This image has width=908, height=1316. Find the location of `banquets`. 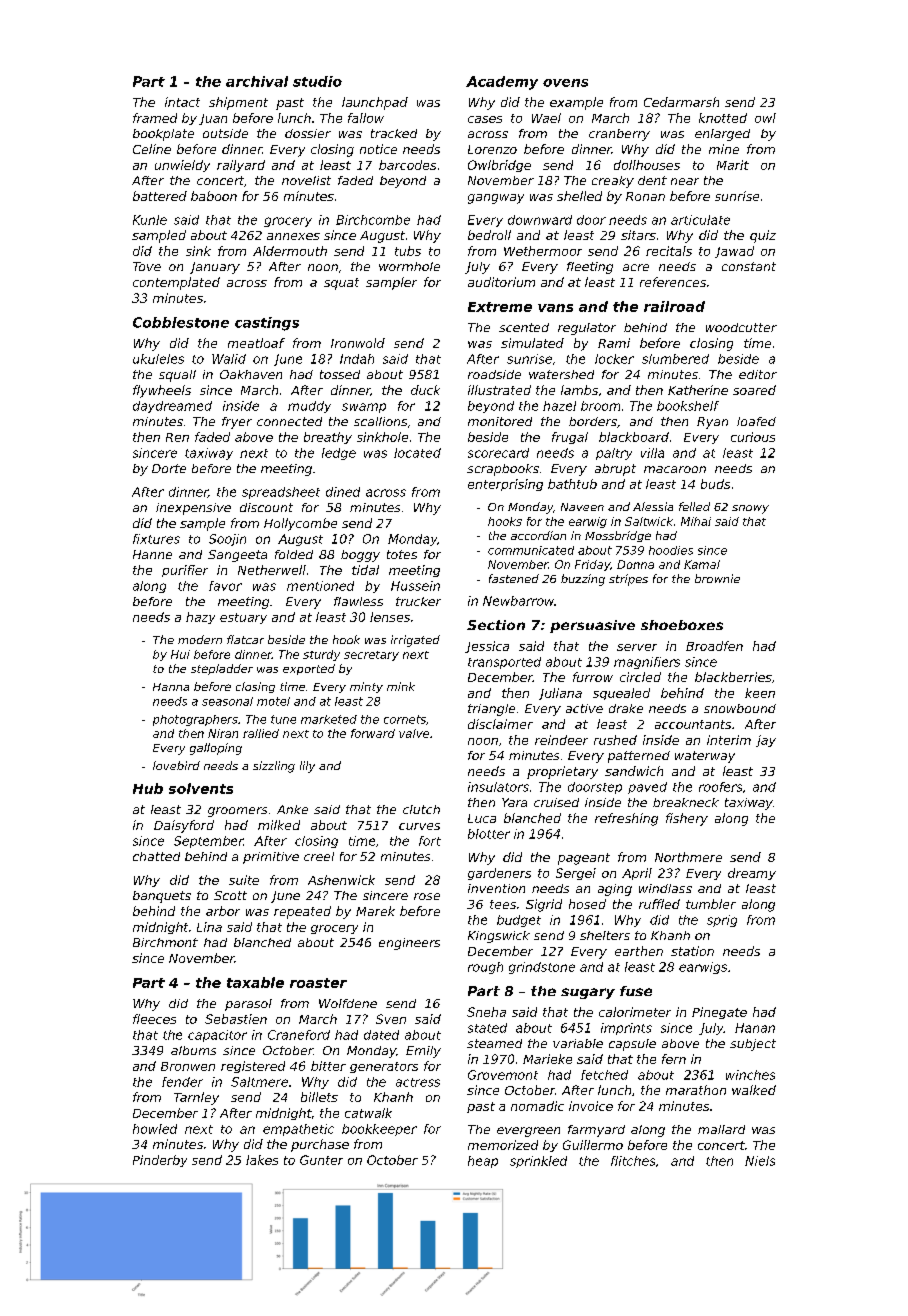

banquets is located at coordinates (162, 897).
